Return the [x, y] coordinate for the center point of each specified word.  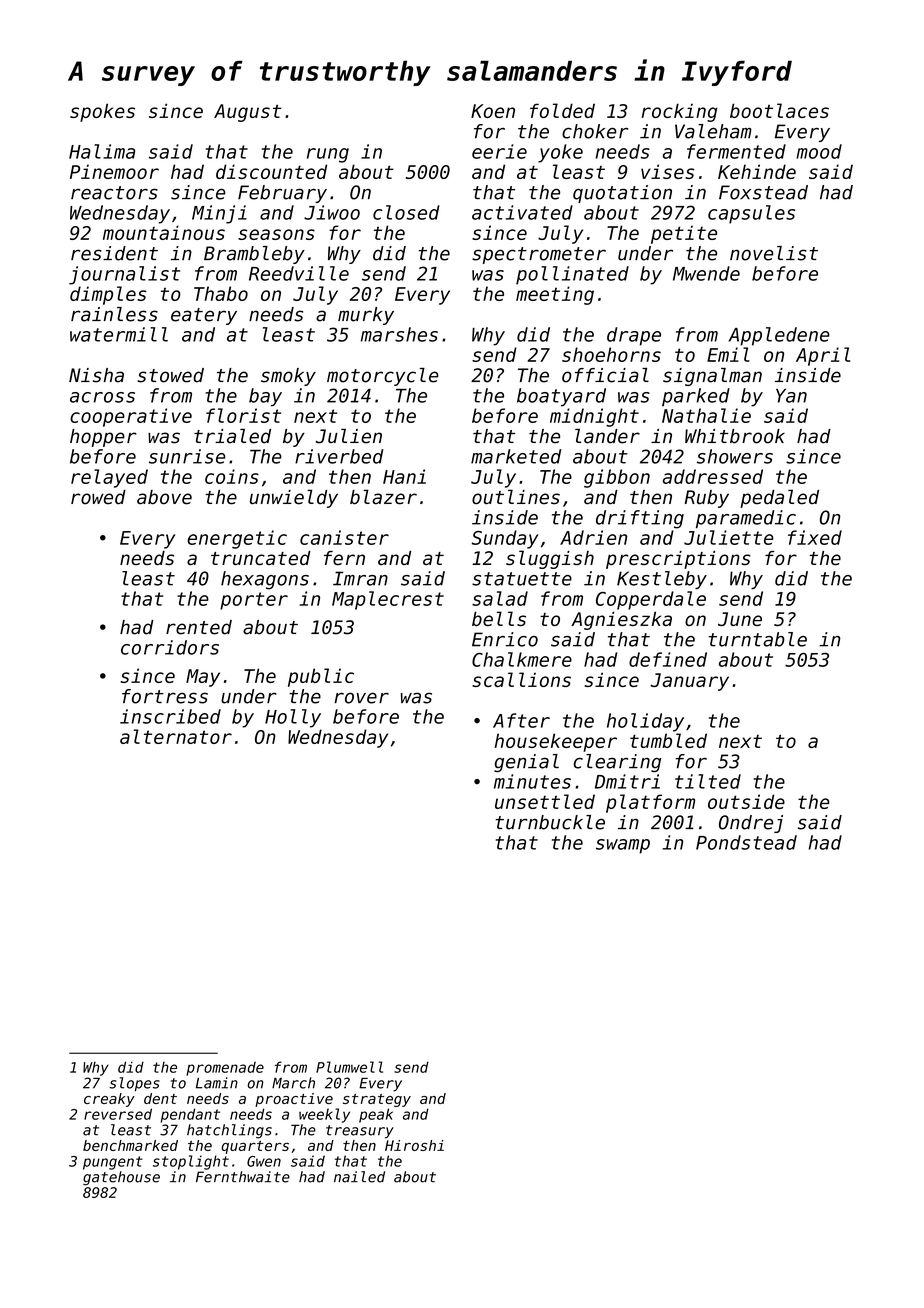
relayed [109, 478]
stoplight [191, 1162]
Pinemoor [114, 171]
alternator [176, 736]
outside [746, 801]
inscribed [170, 716]
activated [522, 212]
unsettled [545, 801]
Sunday [505, 539]
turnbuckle [550, 822]
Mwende [706, 273]
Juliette [728, 537]
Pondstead [746, 842]
